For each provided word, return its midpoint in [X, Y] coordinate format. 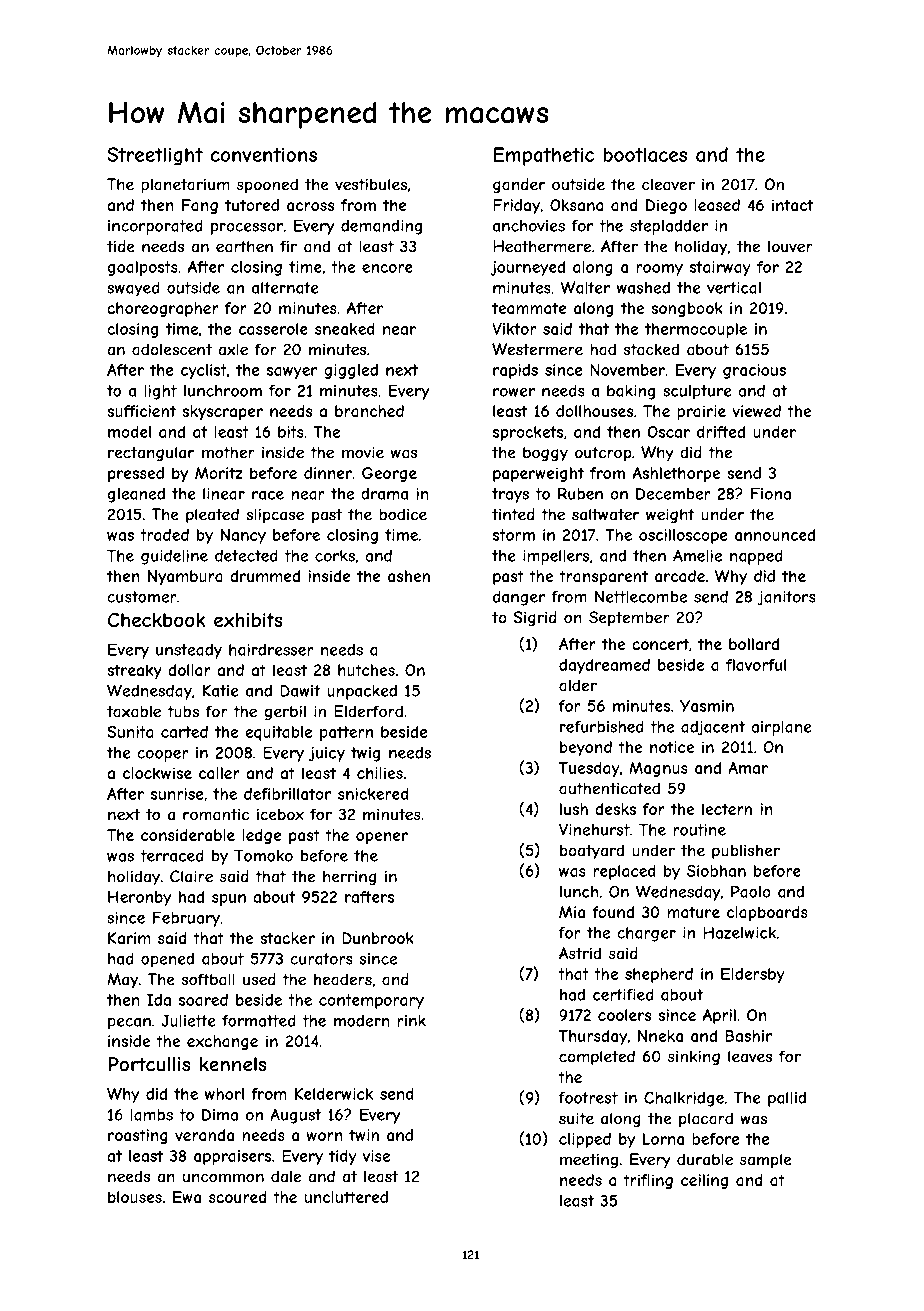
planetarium [185, 186]
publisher [746, 852]
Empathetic [544, 156]
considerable [188, 835]
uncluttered [346, 1197]
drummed [265, 576]
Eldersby [753, 975]
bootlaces [645, 154]
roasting [138, 1136]
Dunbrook [378, 938]
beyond [586, 748]
